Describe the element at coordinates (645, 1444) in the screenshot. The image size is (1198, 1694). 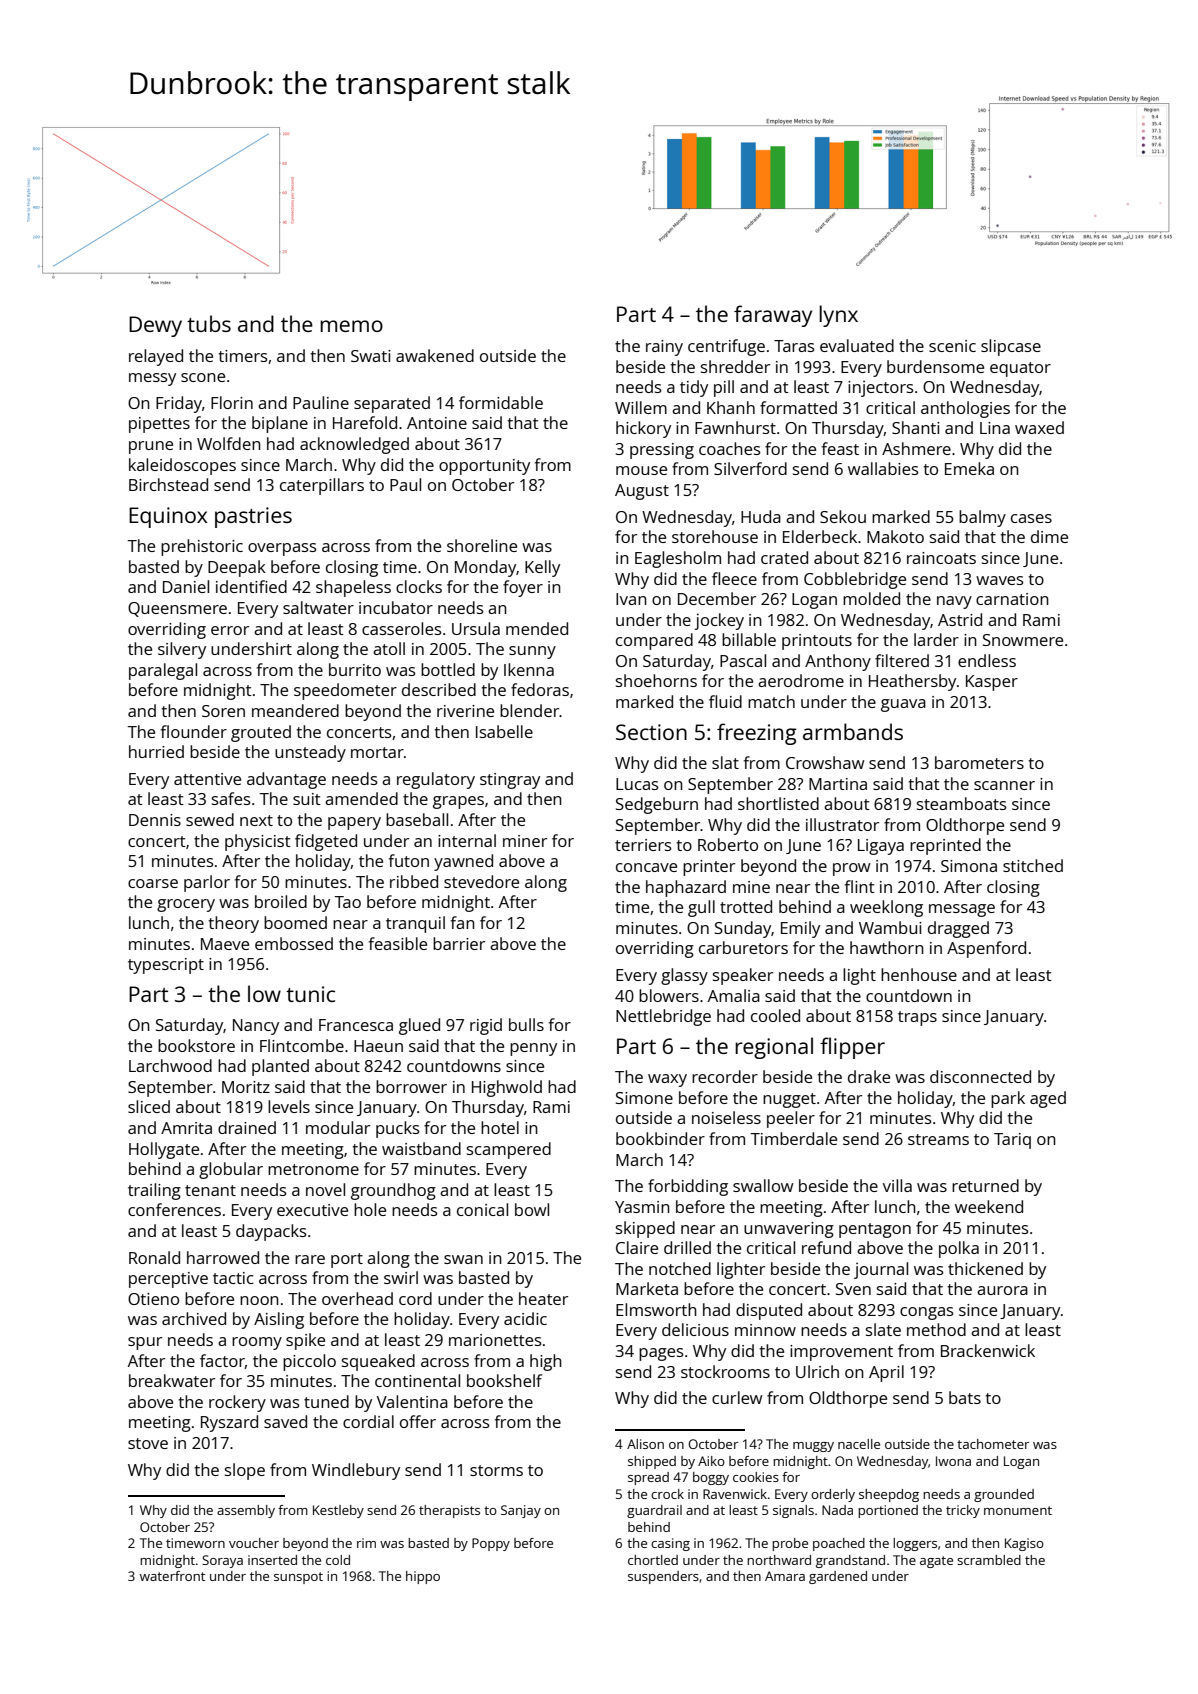
I see `Alison` at that location.
